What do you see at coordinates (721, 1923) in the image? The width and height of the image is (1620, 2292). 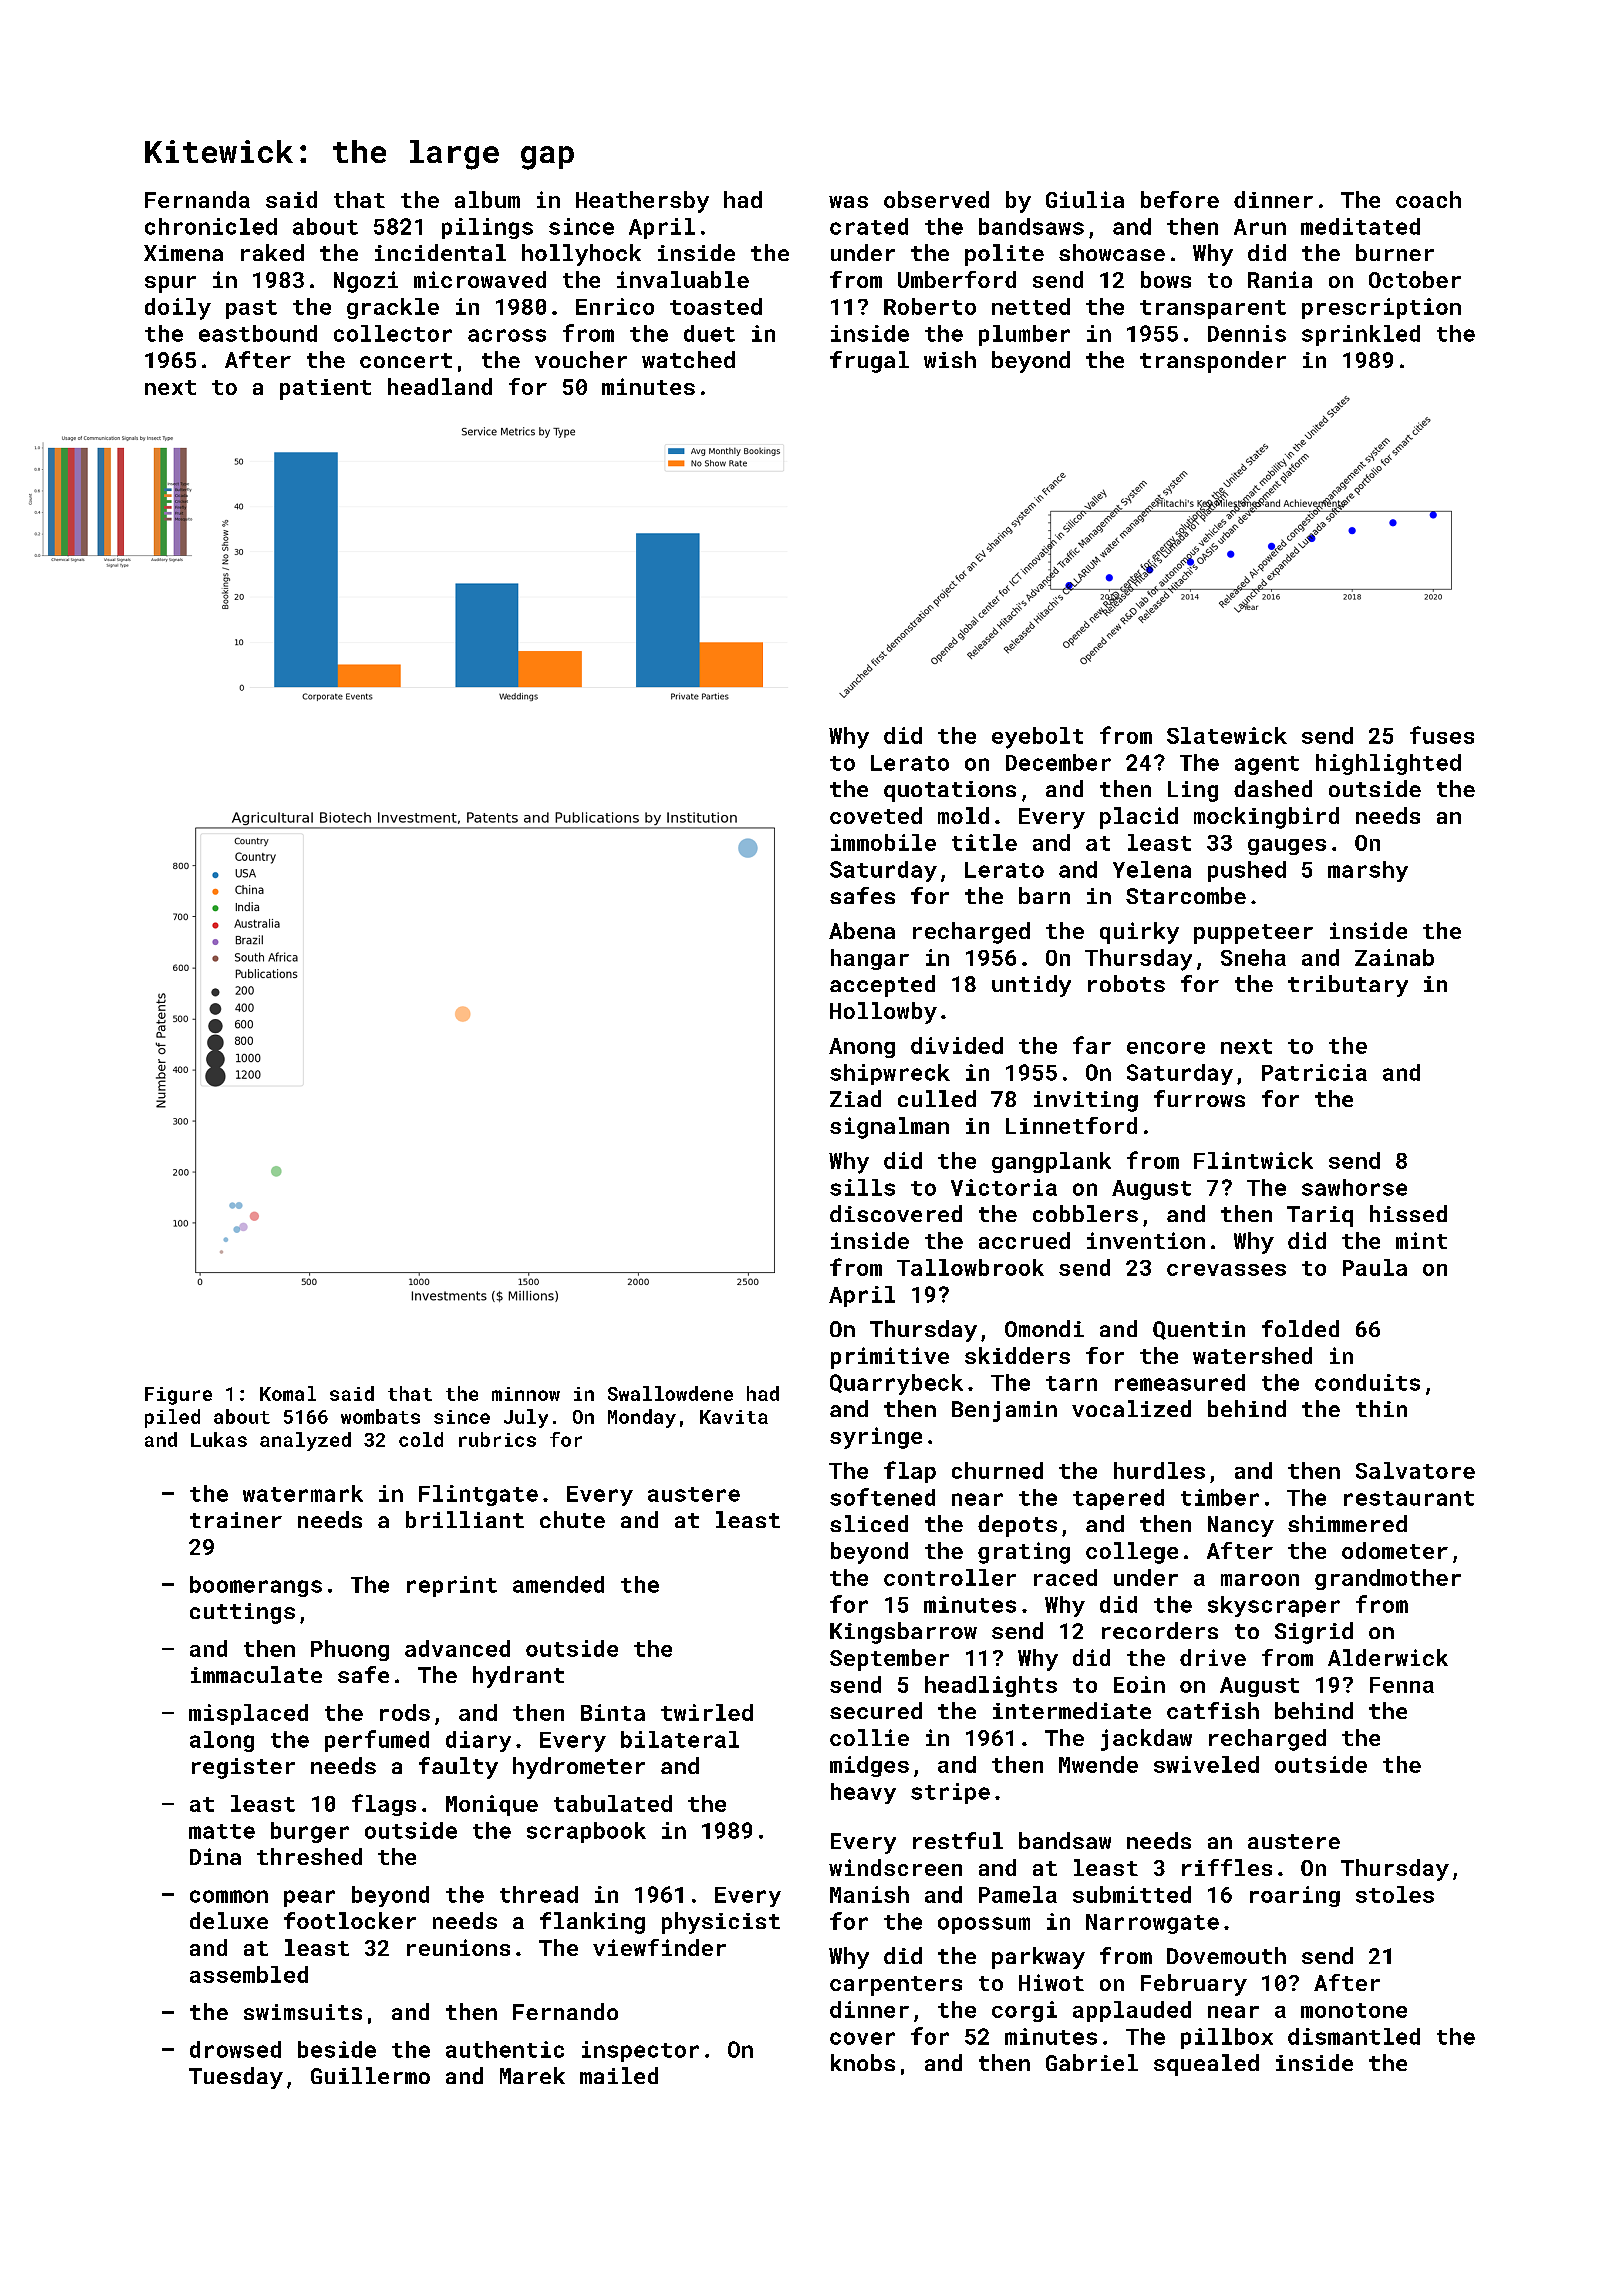 I see `physicist` at bounding box center [721, 1923].
